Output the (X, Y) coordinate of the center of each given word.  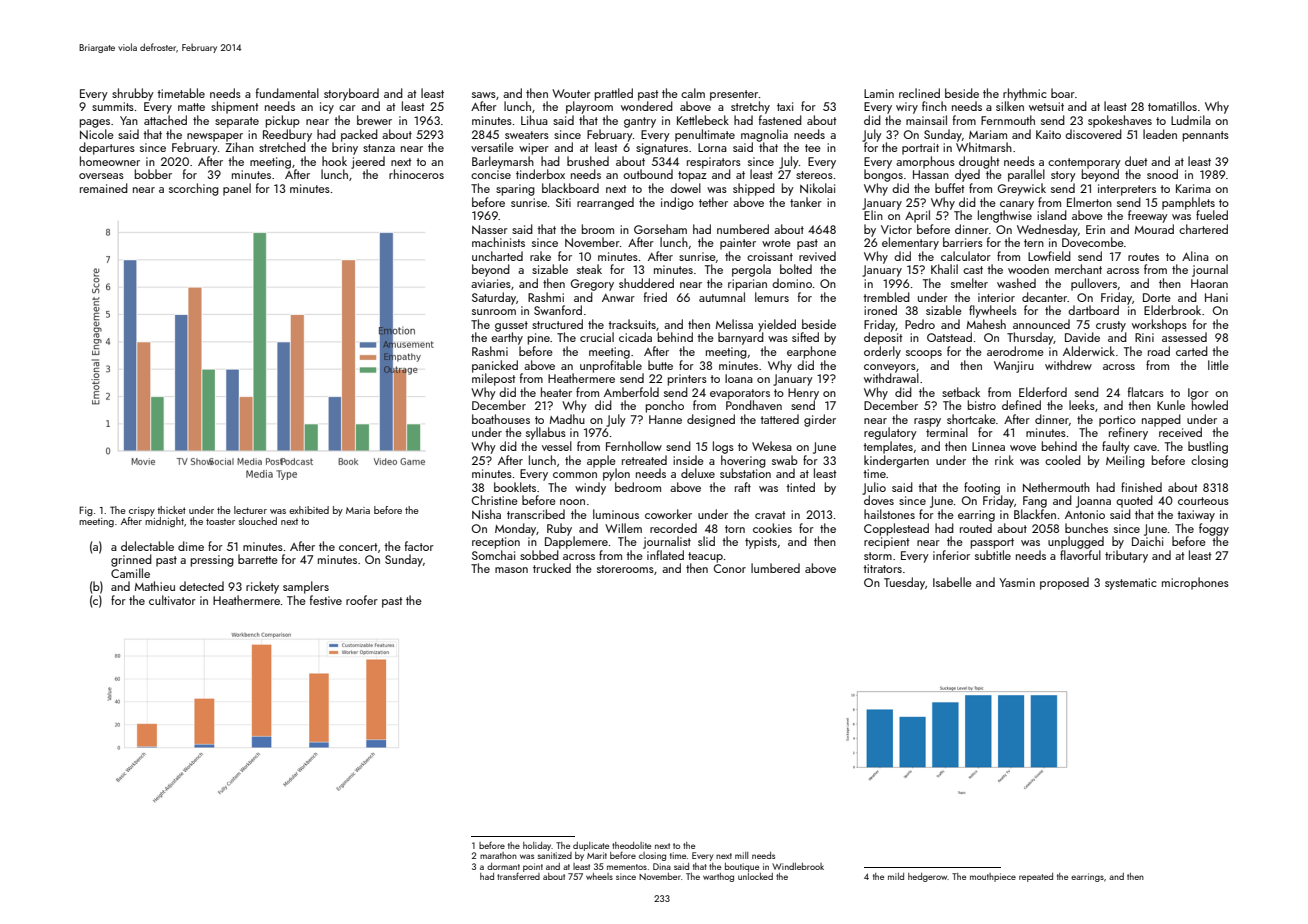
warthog (718, 877)
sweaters (527, 135)
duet (1136, 161)
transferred (518, 876)
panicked (495, 366)
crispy (142, 511)
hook (334, 161)
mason (511, 570)
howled (1210, 405)
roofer (362, 600)
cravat (770, 515)
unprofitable (611, 366)
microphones (1195, 583)
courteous (1203, 501)
